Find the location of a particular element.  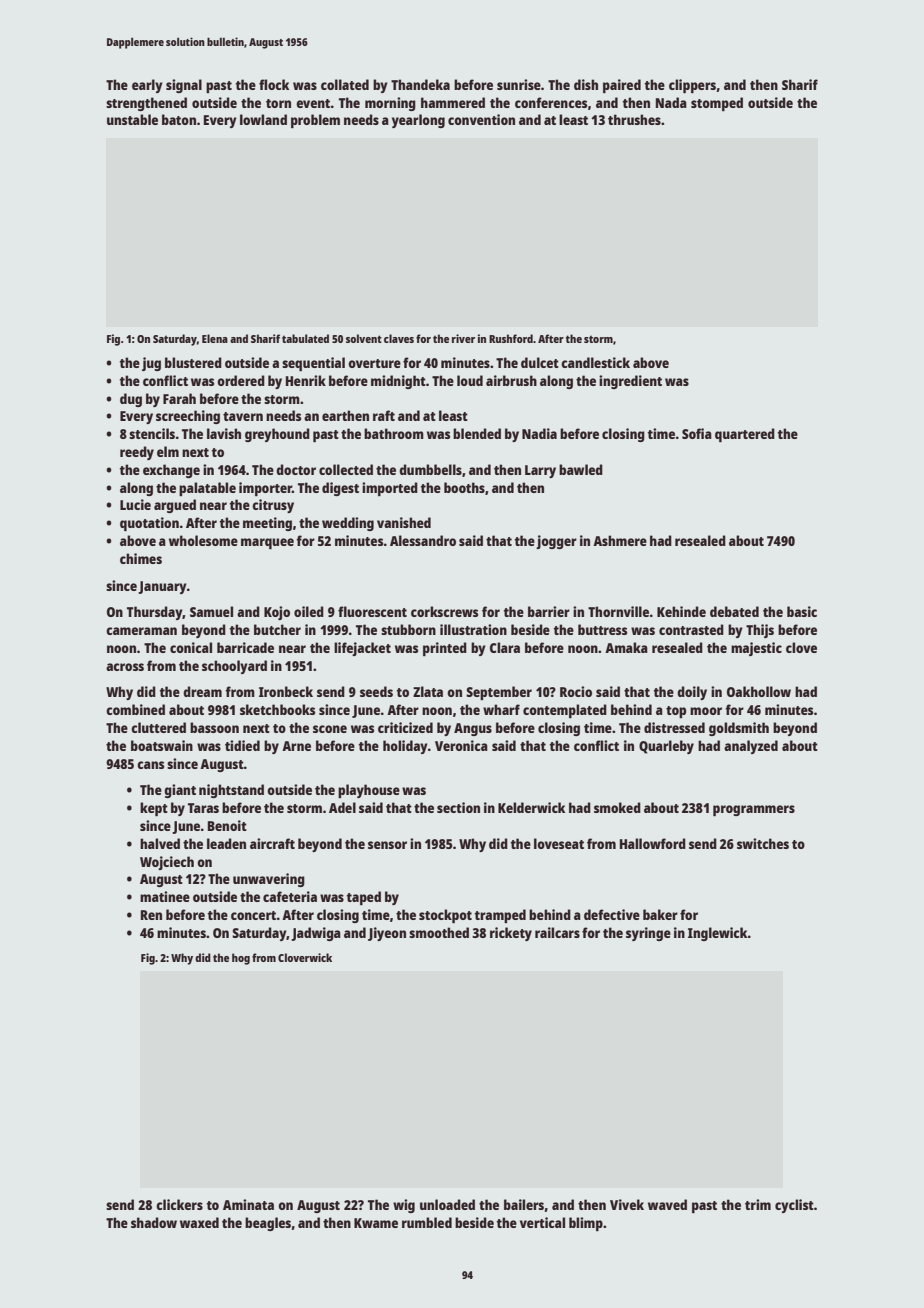

tidied is located at coordinates (242, 745).
